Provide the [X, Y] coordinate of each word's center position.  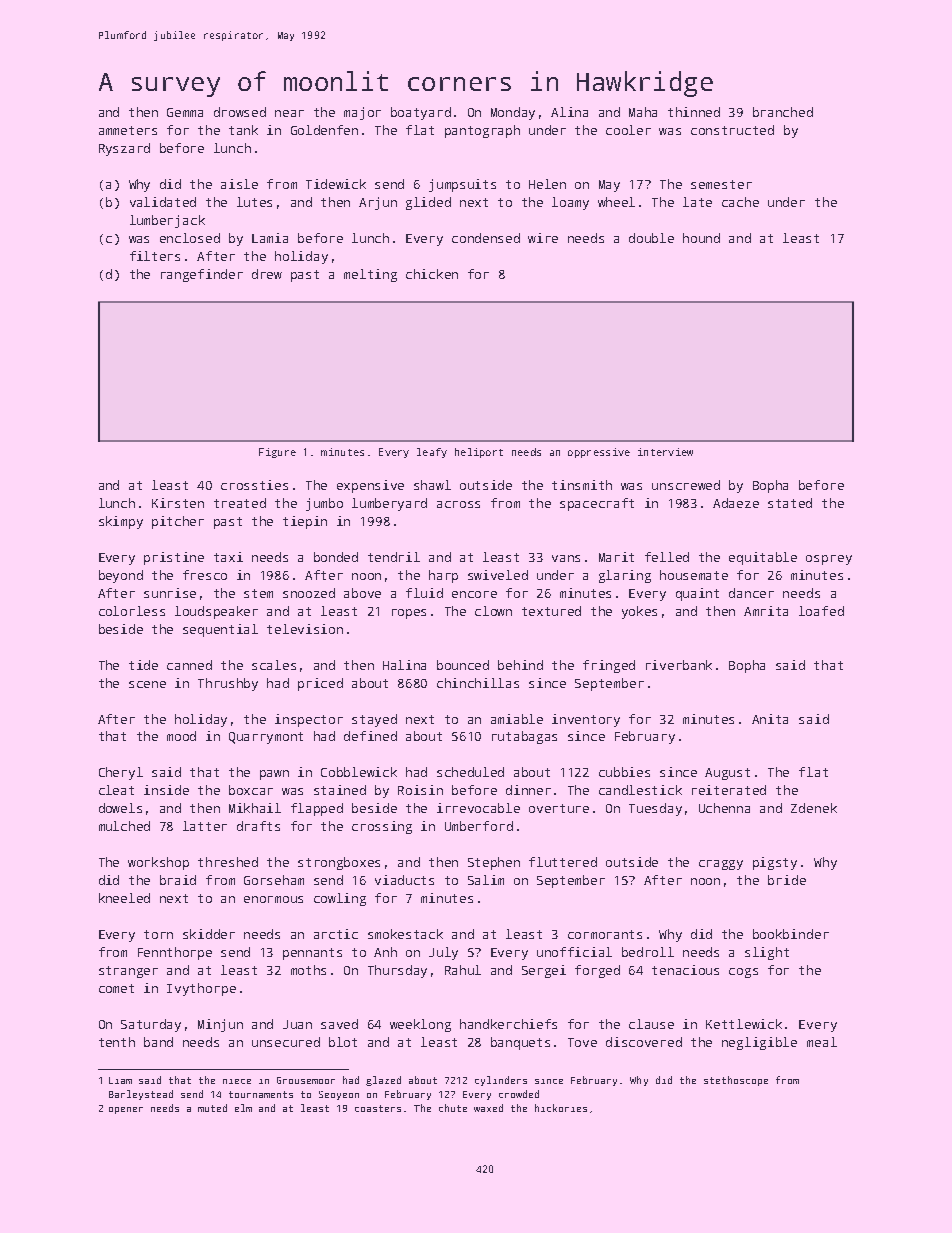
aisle [239, 184]
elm [243, 1108]
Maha [643, 112]
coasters [378, 1108]
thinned [694, 112]
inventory [586, 720]
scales [274, 665]
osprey [829, 560]
